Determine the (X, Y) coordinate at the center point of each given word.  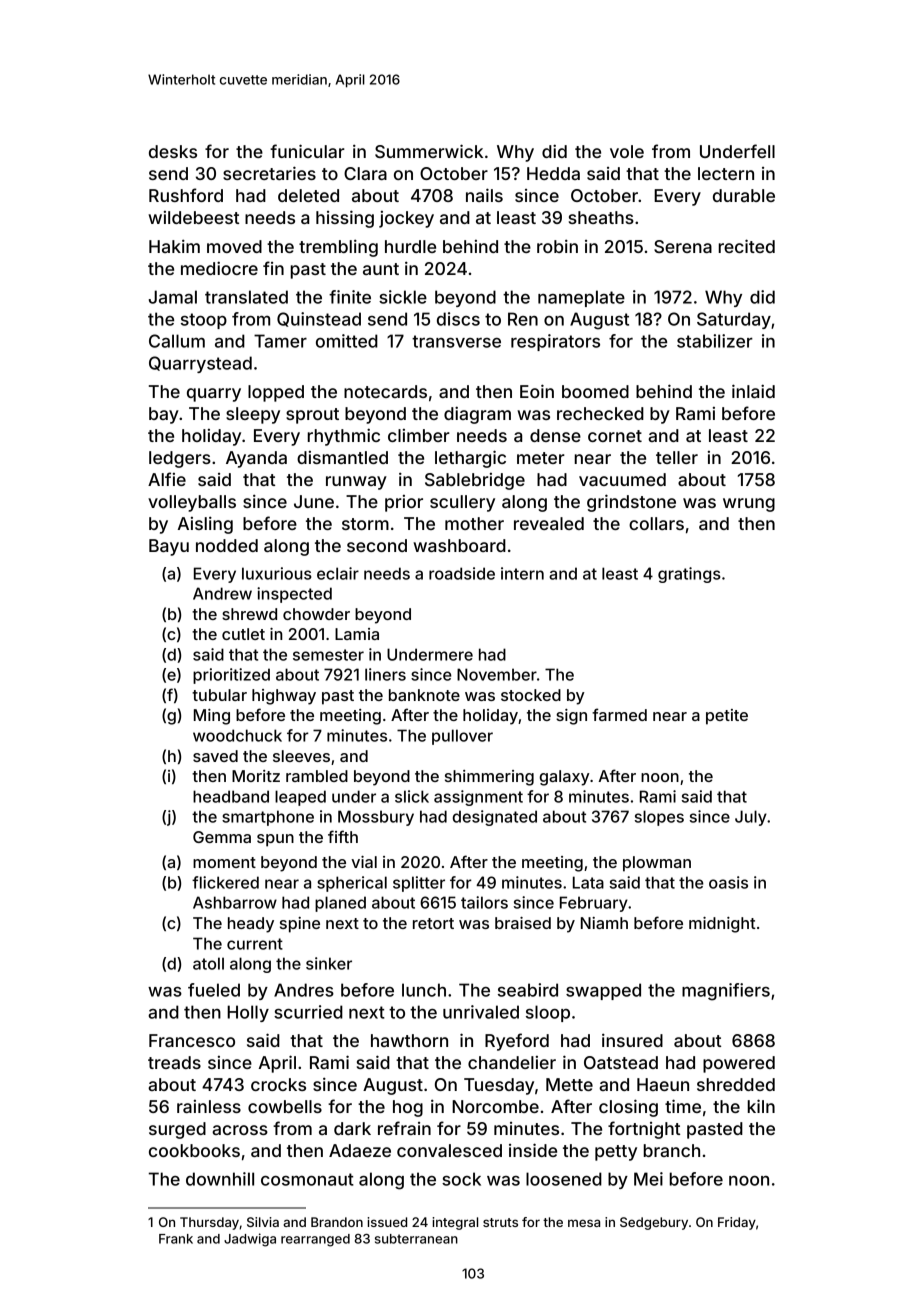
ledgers (180, 459)
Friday (737, 1223)
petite (727, 717)
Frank (176, 1239)
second (377, 545)
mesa (584, 1223)
